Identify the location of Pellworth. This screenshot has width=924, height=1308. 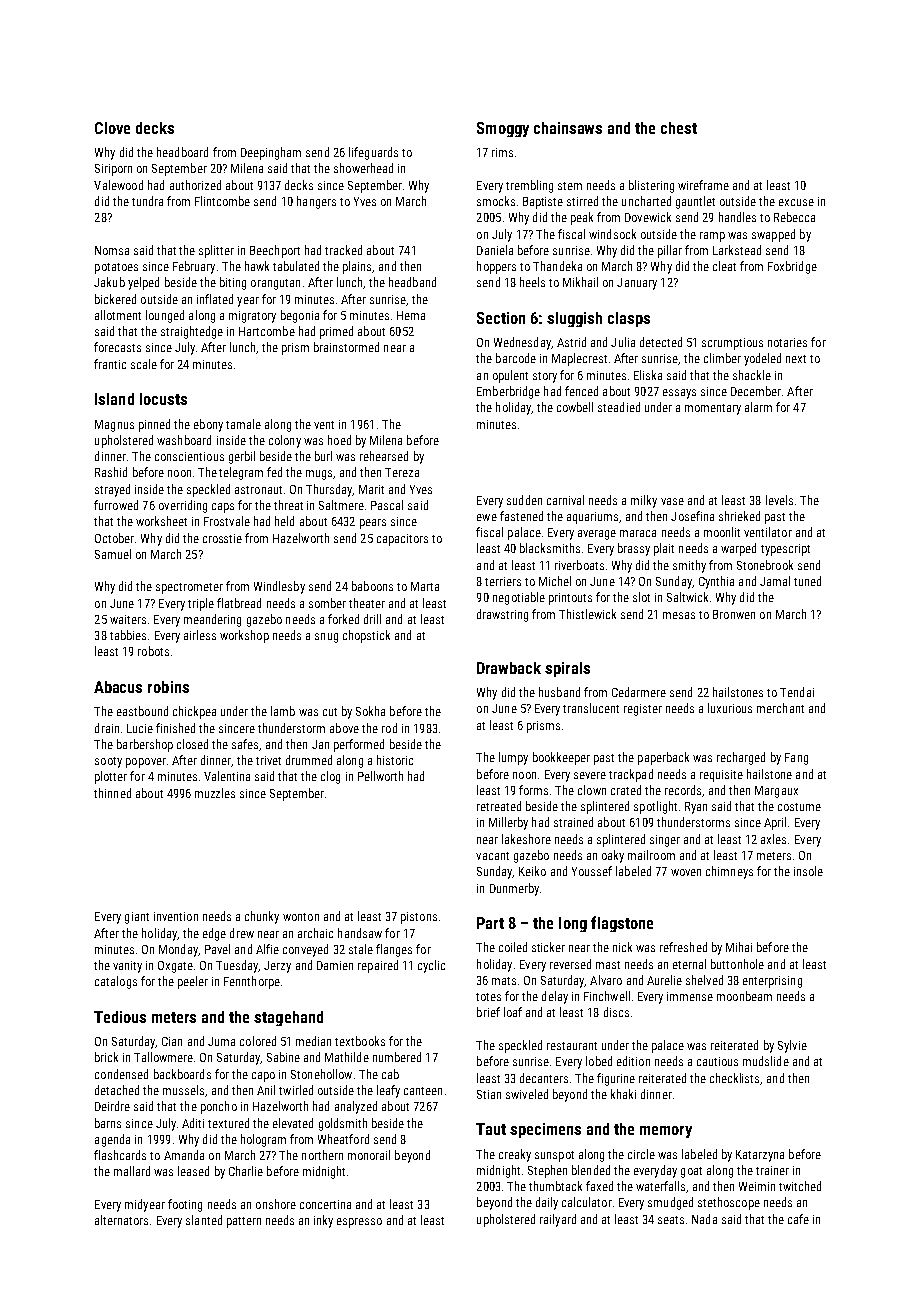
(380, 776).
